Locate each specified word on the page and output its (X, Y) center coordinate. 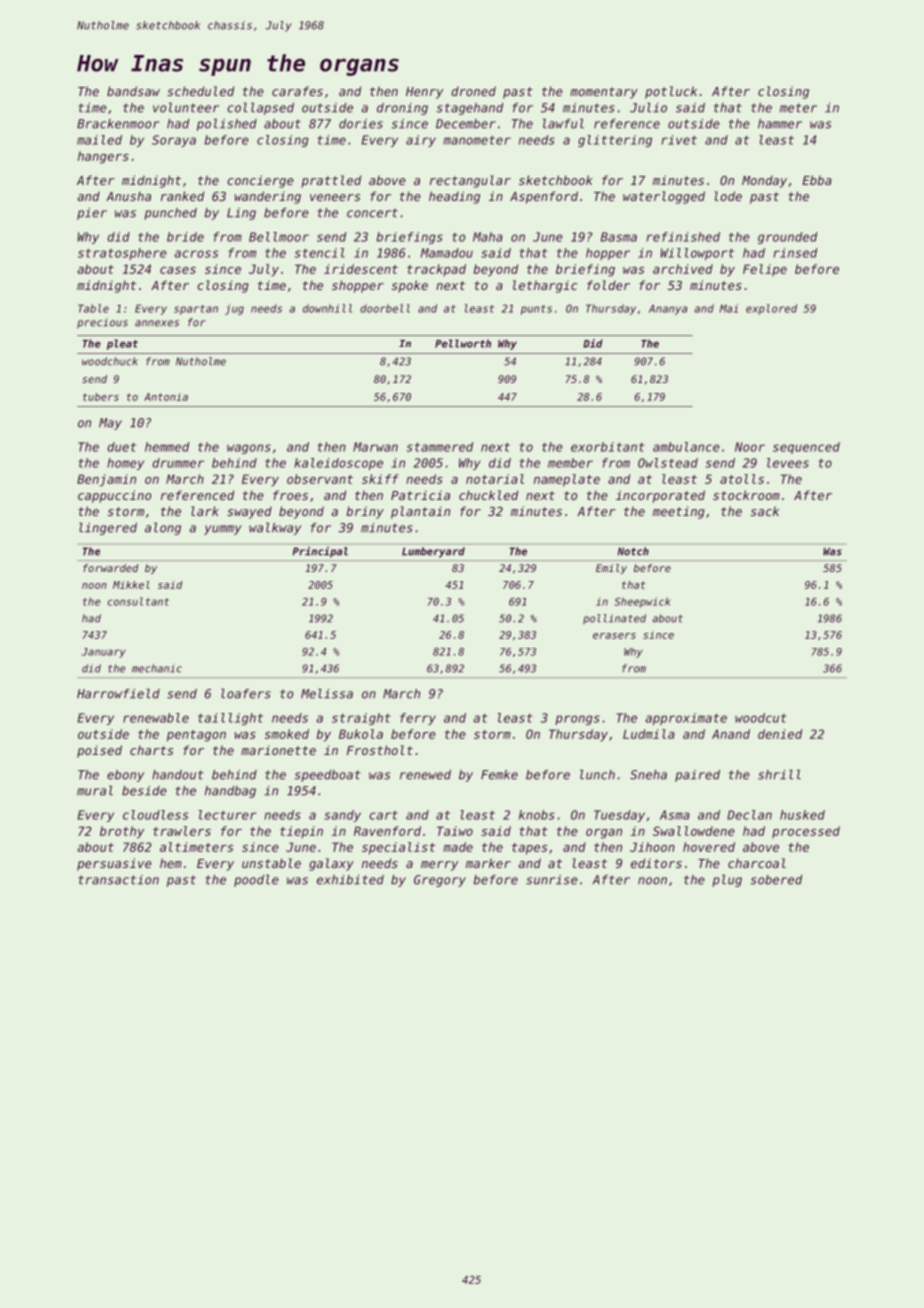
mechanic (157, 668)
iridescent (361, 269)
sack (765, 511)
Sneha (648, 775)
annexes (157, 323)
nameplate (567, 480)
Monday (764, 182)
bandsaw (133, 91)
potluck (671, 92)
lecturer (228, 815)
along (163, 528)
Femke (499, 775)
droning (402, 109)
